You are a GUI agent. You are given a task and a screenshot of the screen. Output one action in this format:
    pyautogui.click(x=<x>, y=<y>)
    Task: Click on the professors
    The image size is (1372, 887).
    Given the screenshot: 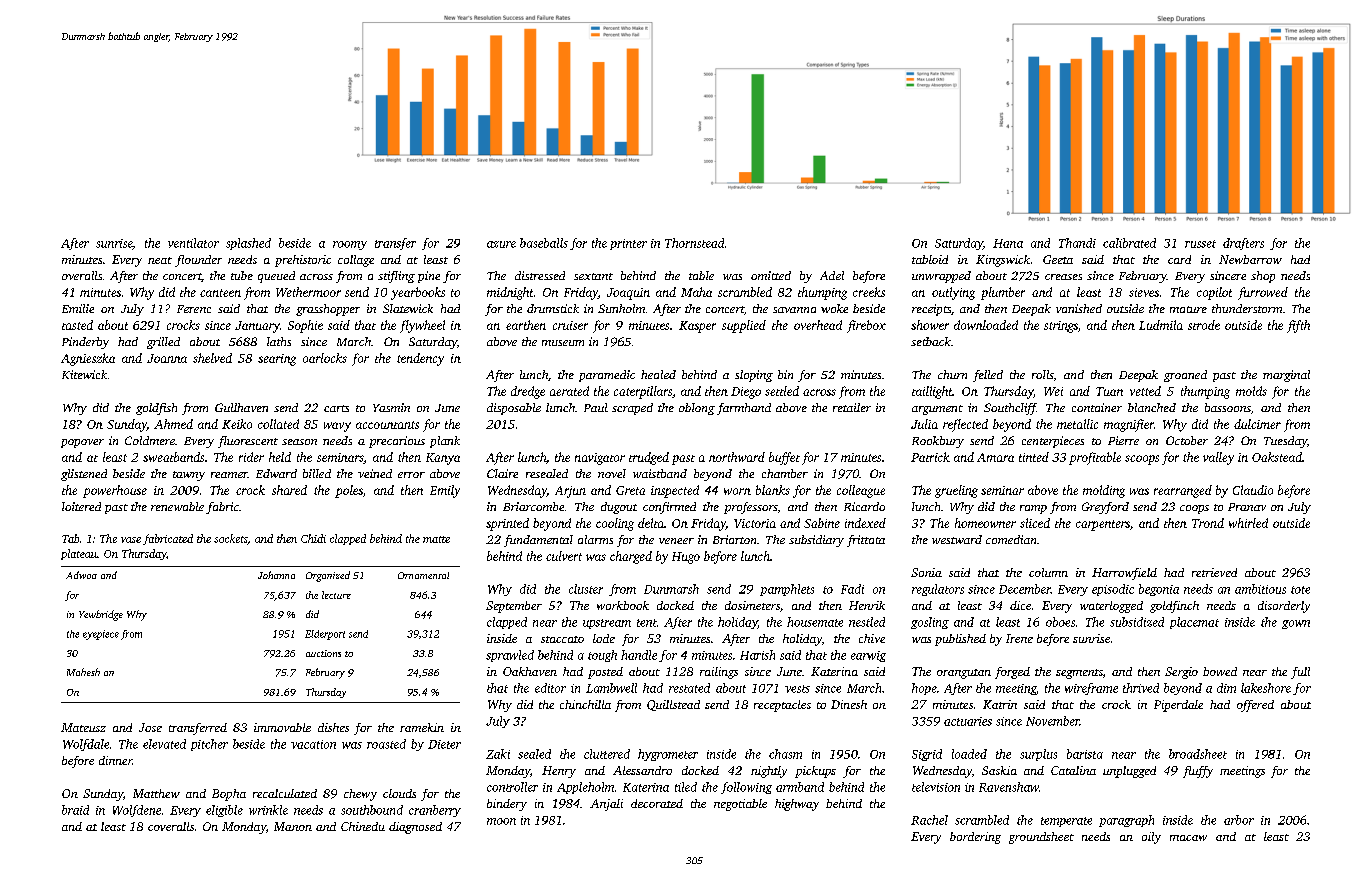 What is the action you would take?
    pyautogui.click(x=751, y=508)
